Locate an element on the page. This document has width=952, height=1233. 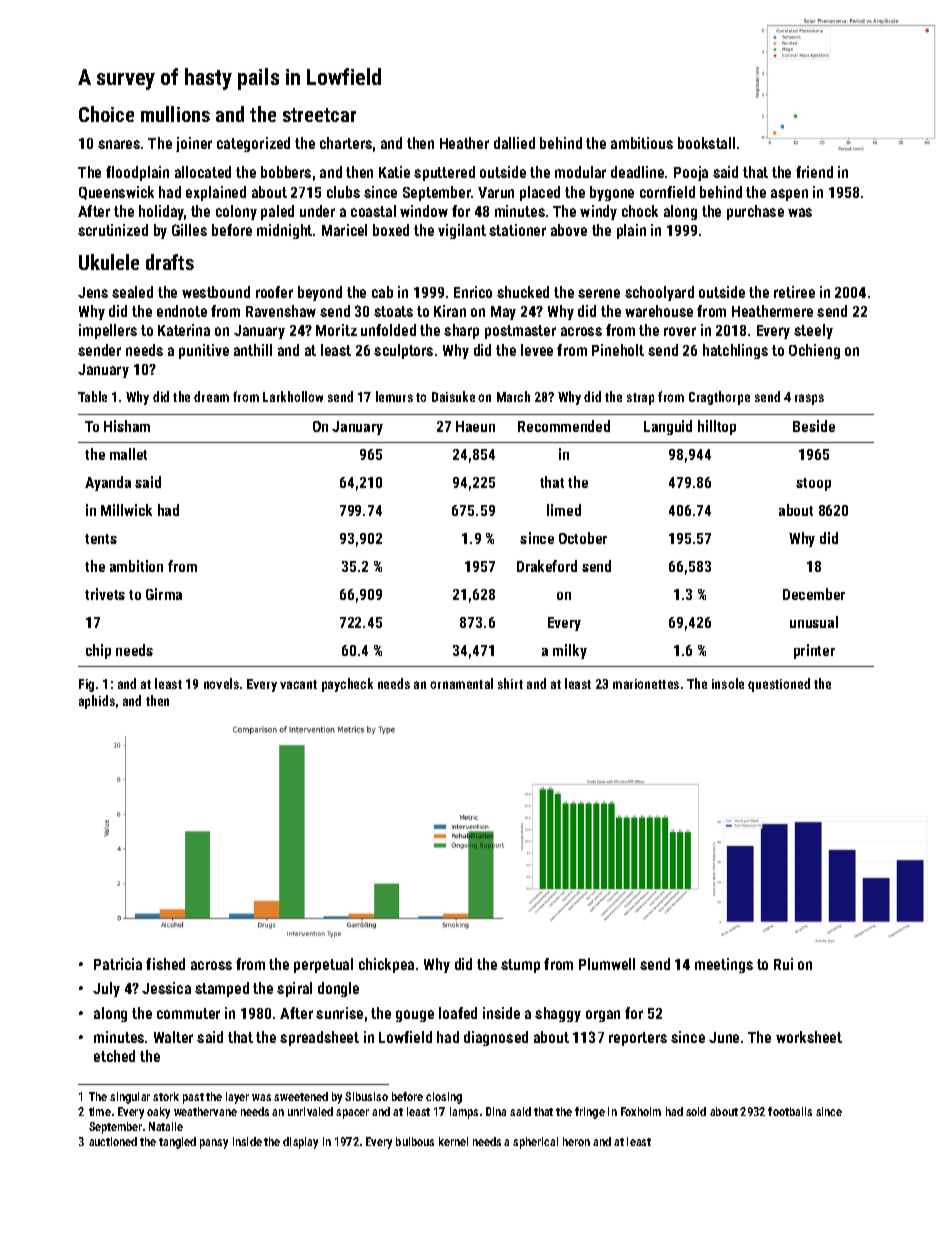
bookstall is located at coordinates (706, 143).
